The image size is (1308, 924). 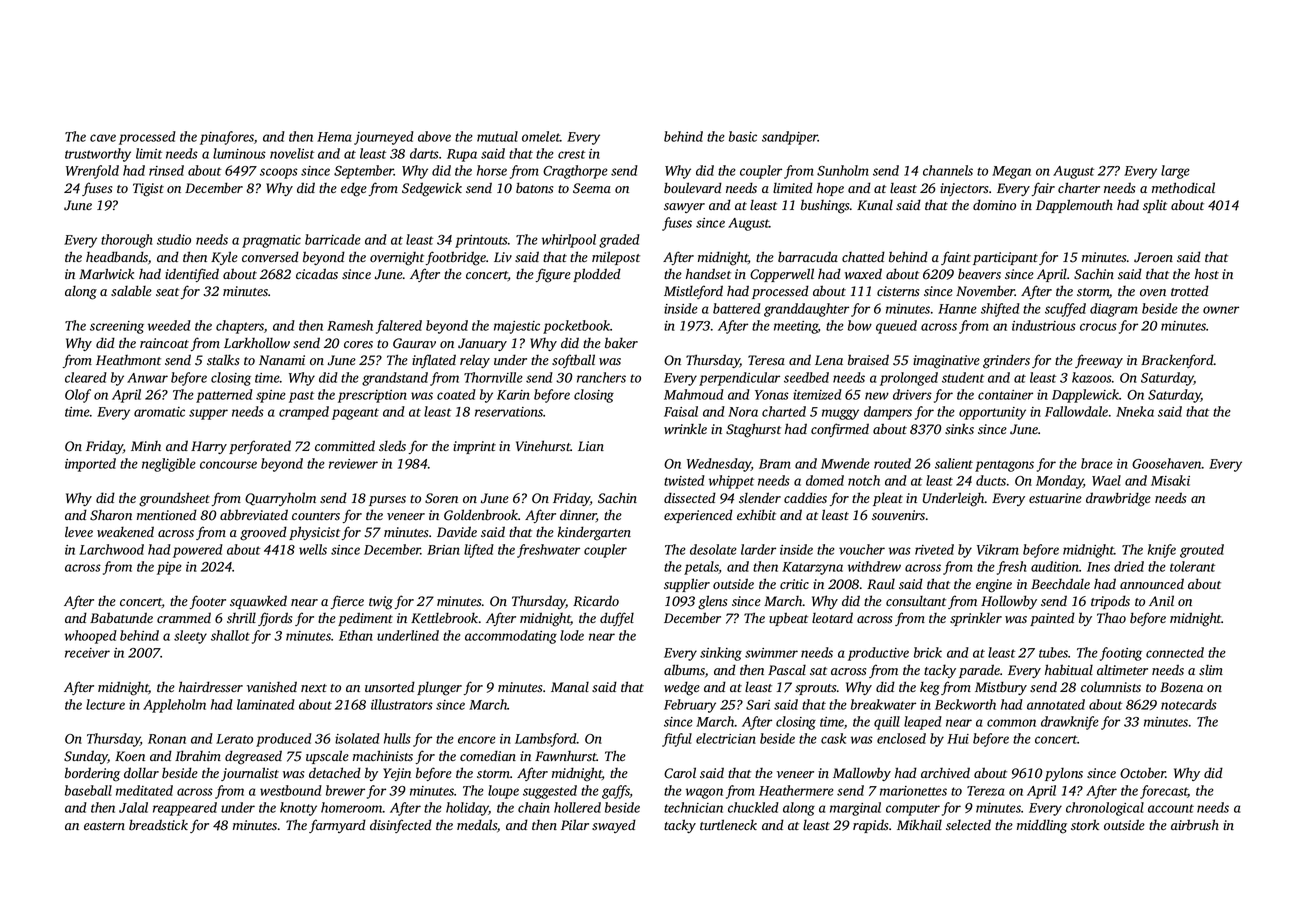 What do you see at coordinates (843, 170) in the document?
I see `Sunholm` at bounding box center [843, 170].
